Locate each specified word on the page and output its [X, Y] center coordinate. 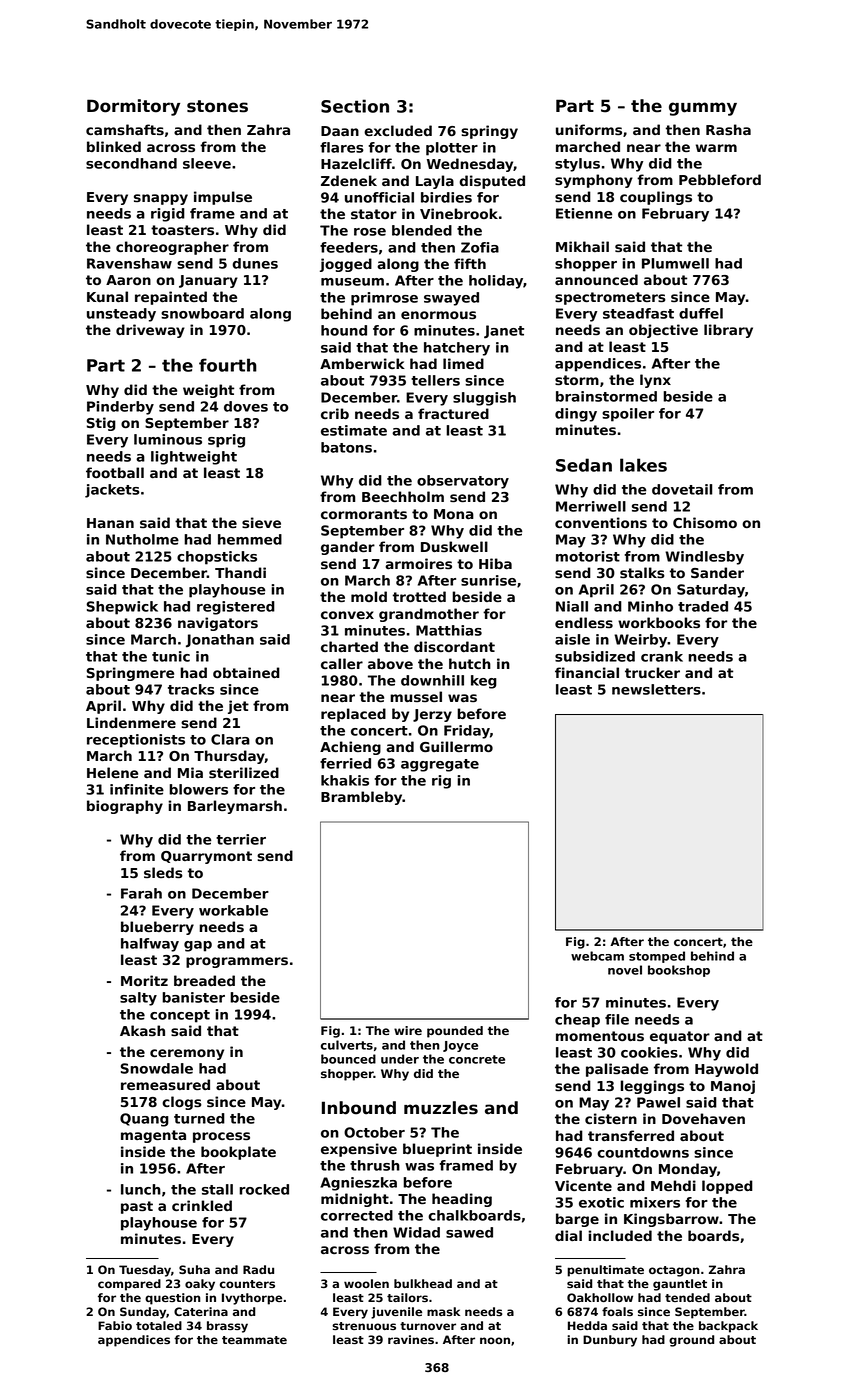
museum [352, 282]
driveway [150, 331]
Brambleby [362, 798]
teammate [254, 1340]
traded [703, 606]
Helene [112, 772]
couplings [656, 198]
